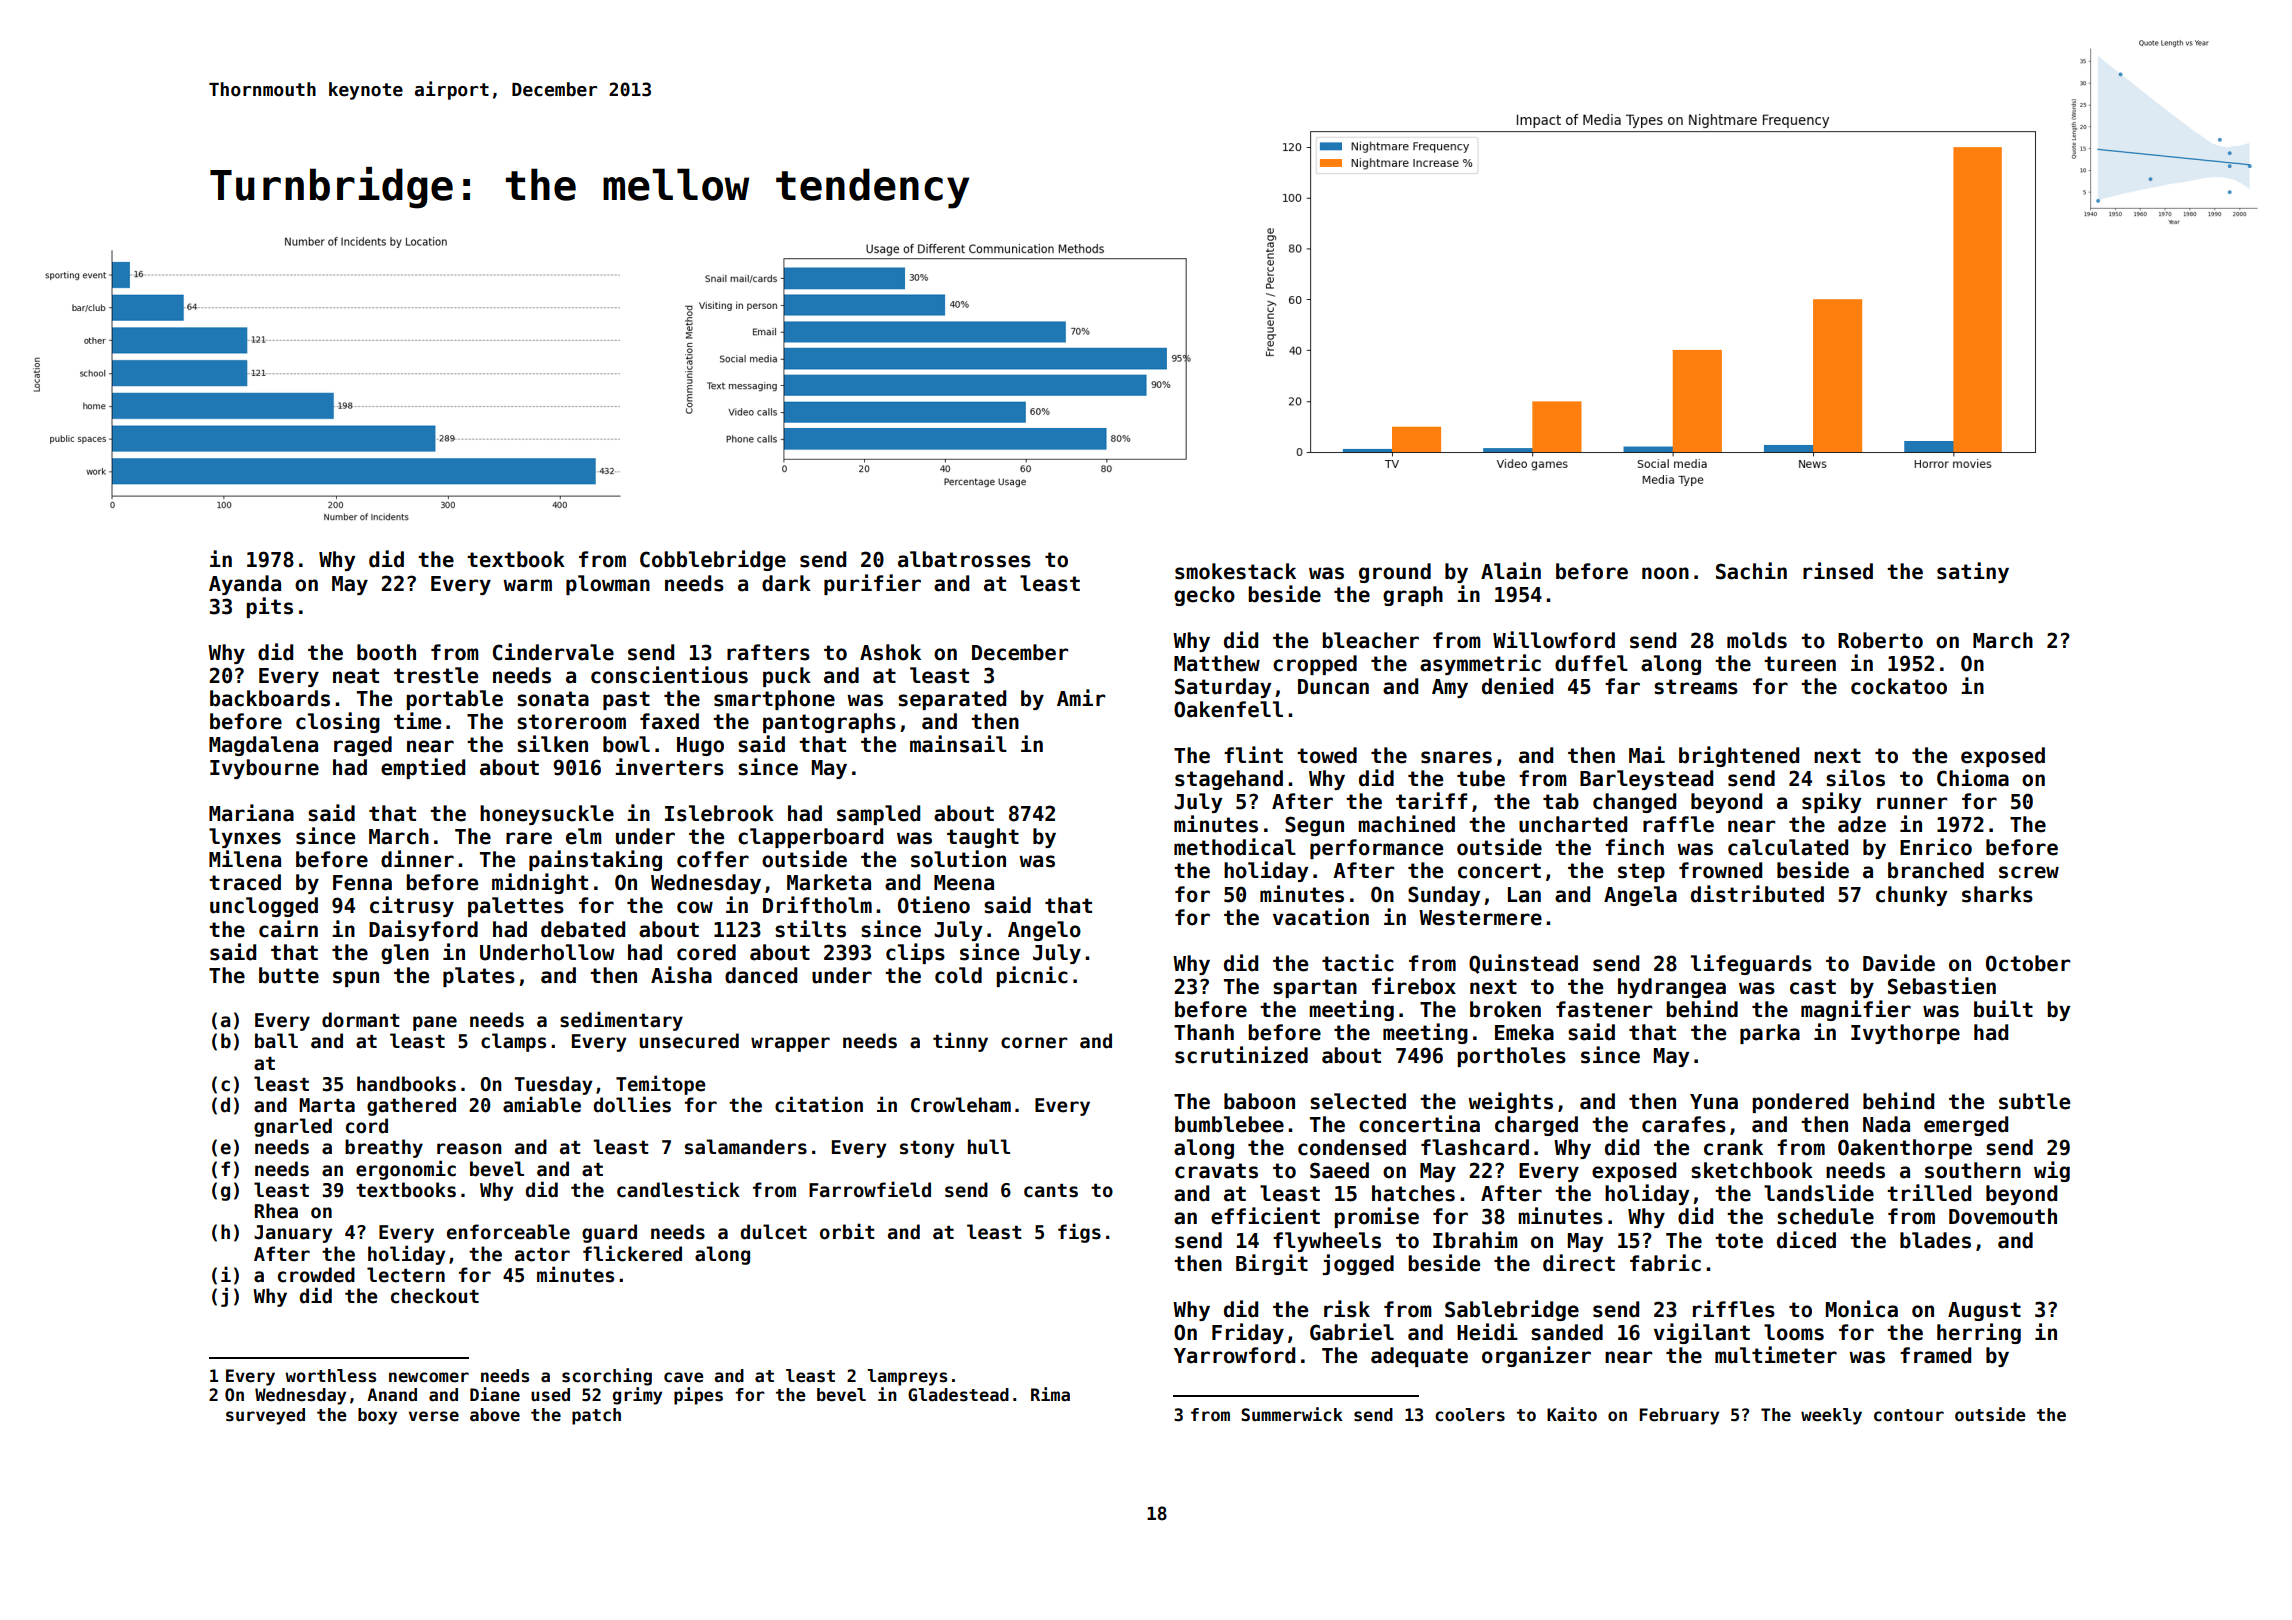 This page has width=2292, height=1620. Describe the element at coordinates (251, 813) in the page. I see `Mariana` at that location.
